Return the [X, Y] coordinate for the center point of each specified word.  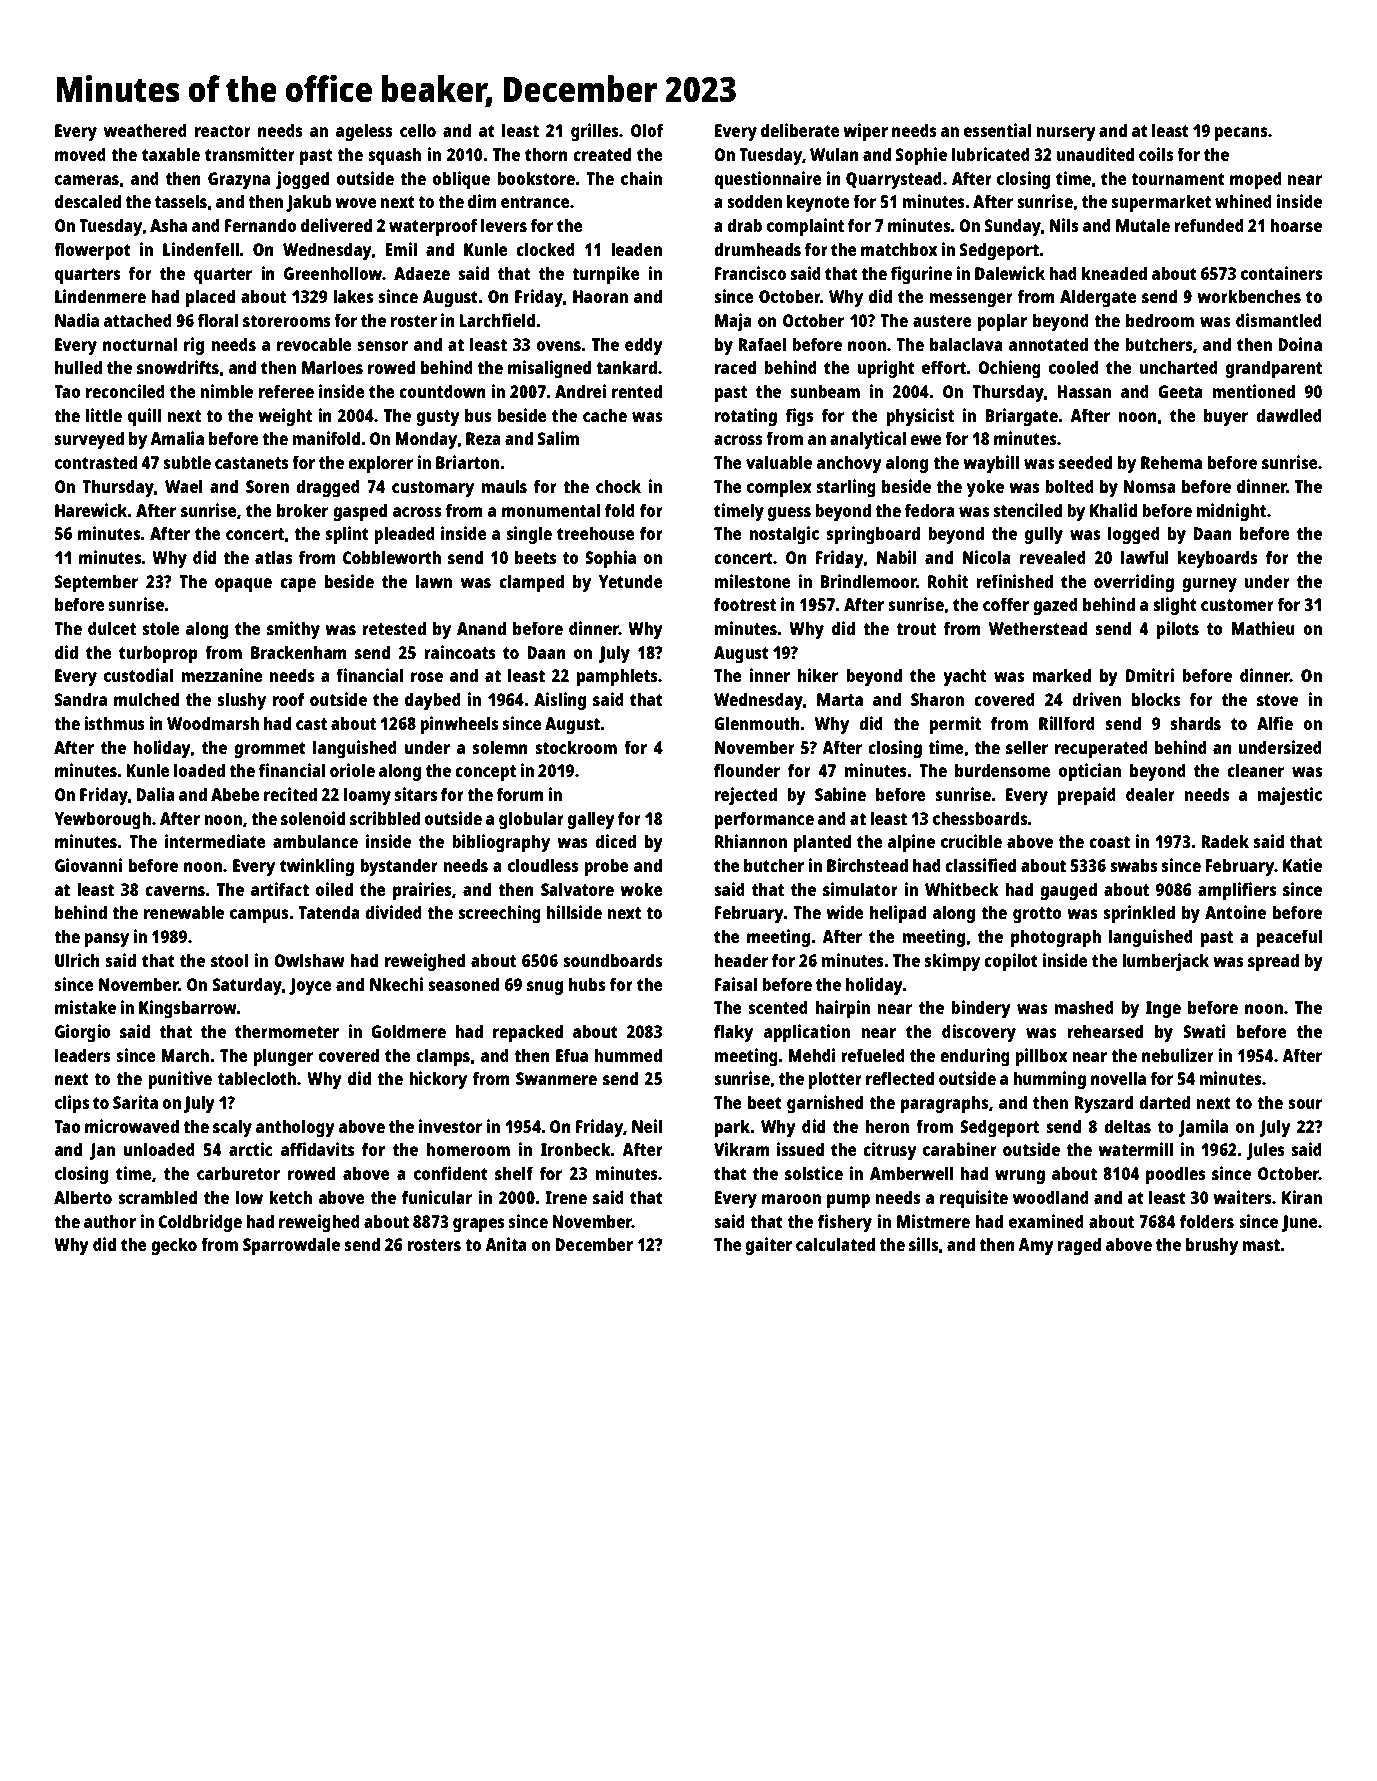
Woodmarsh [213, 723]
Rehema [1171, 462]
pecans [1241, 134]
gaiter [769, 1246]
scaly [232, 1128]
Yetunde [631, 581]
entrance [535, 202]
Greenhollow [333, 273]
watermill [1135, 1149]
